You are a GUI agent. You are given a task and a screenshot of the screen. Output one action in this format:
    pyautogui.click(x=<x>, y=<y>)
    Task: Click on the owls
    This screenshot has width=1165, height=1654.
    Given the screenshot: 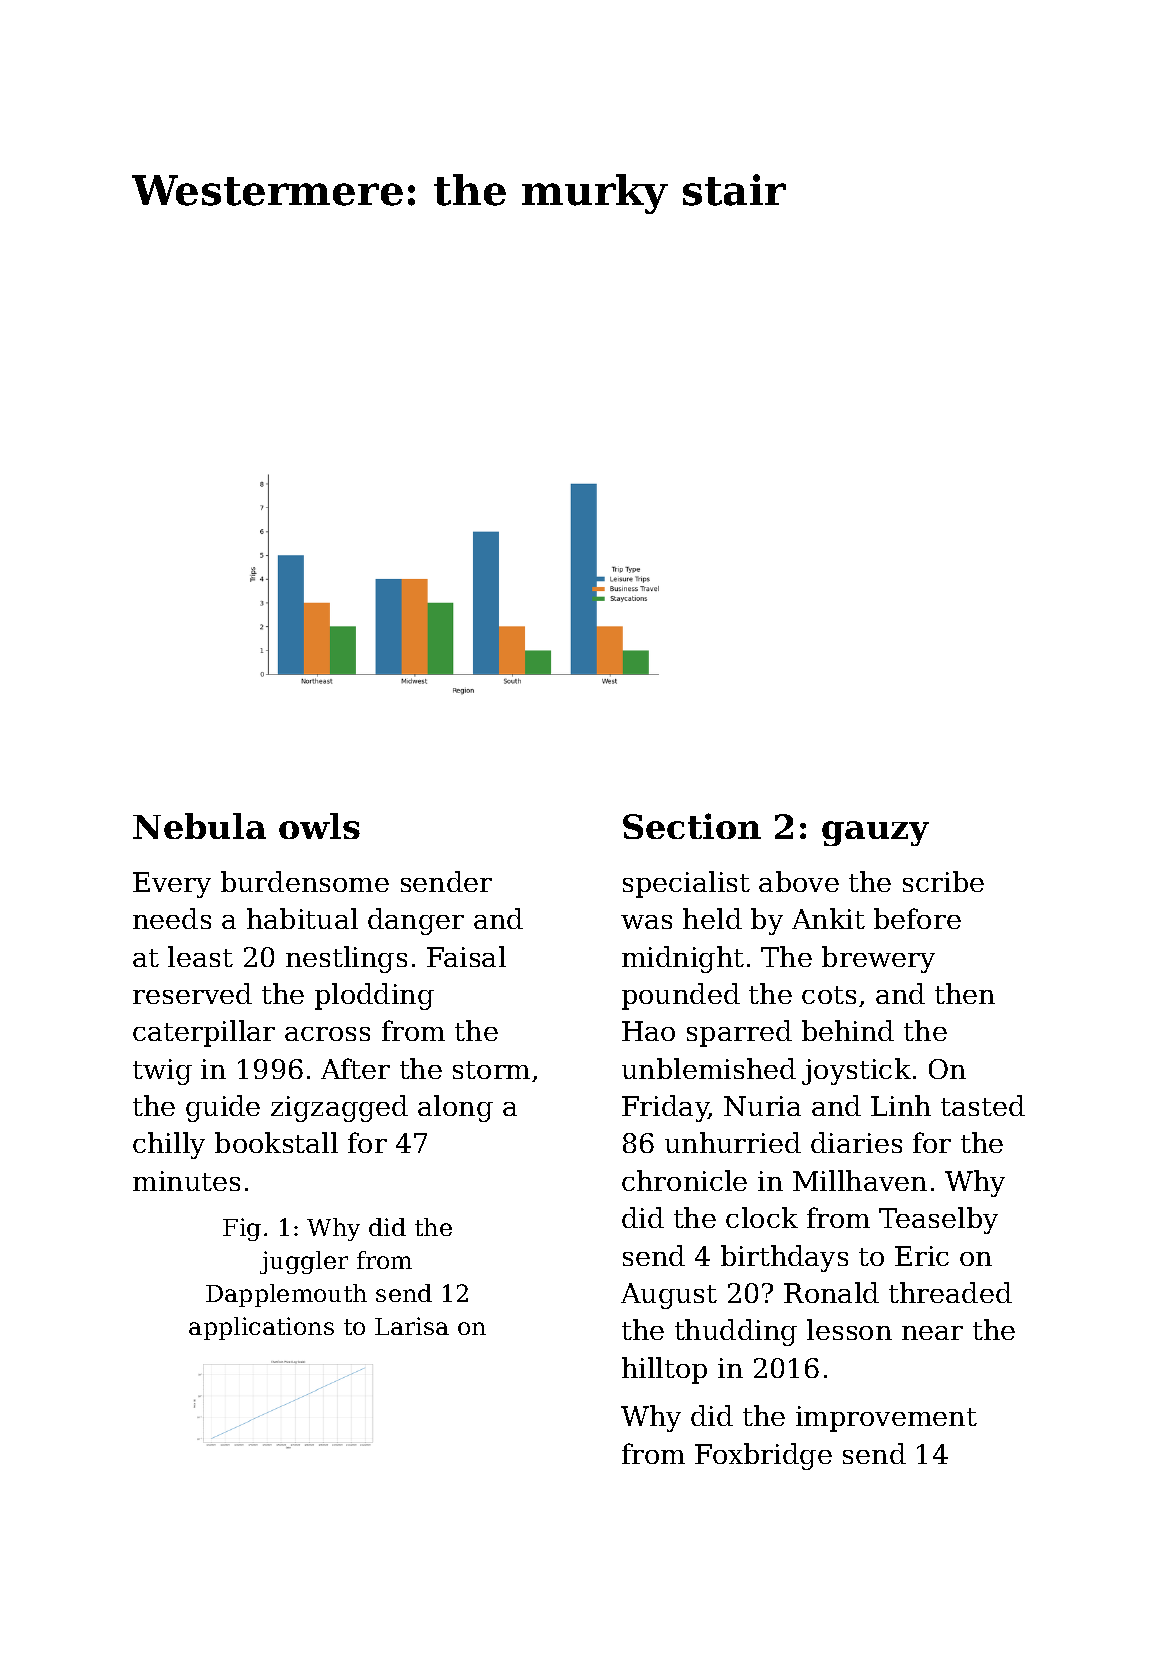 What is the action you would take?
    pyautogui.click(x=319, y=826)
